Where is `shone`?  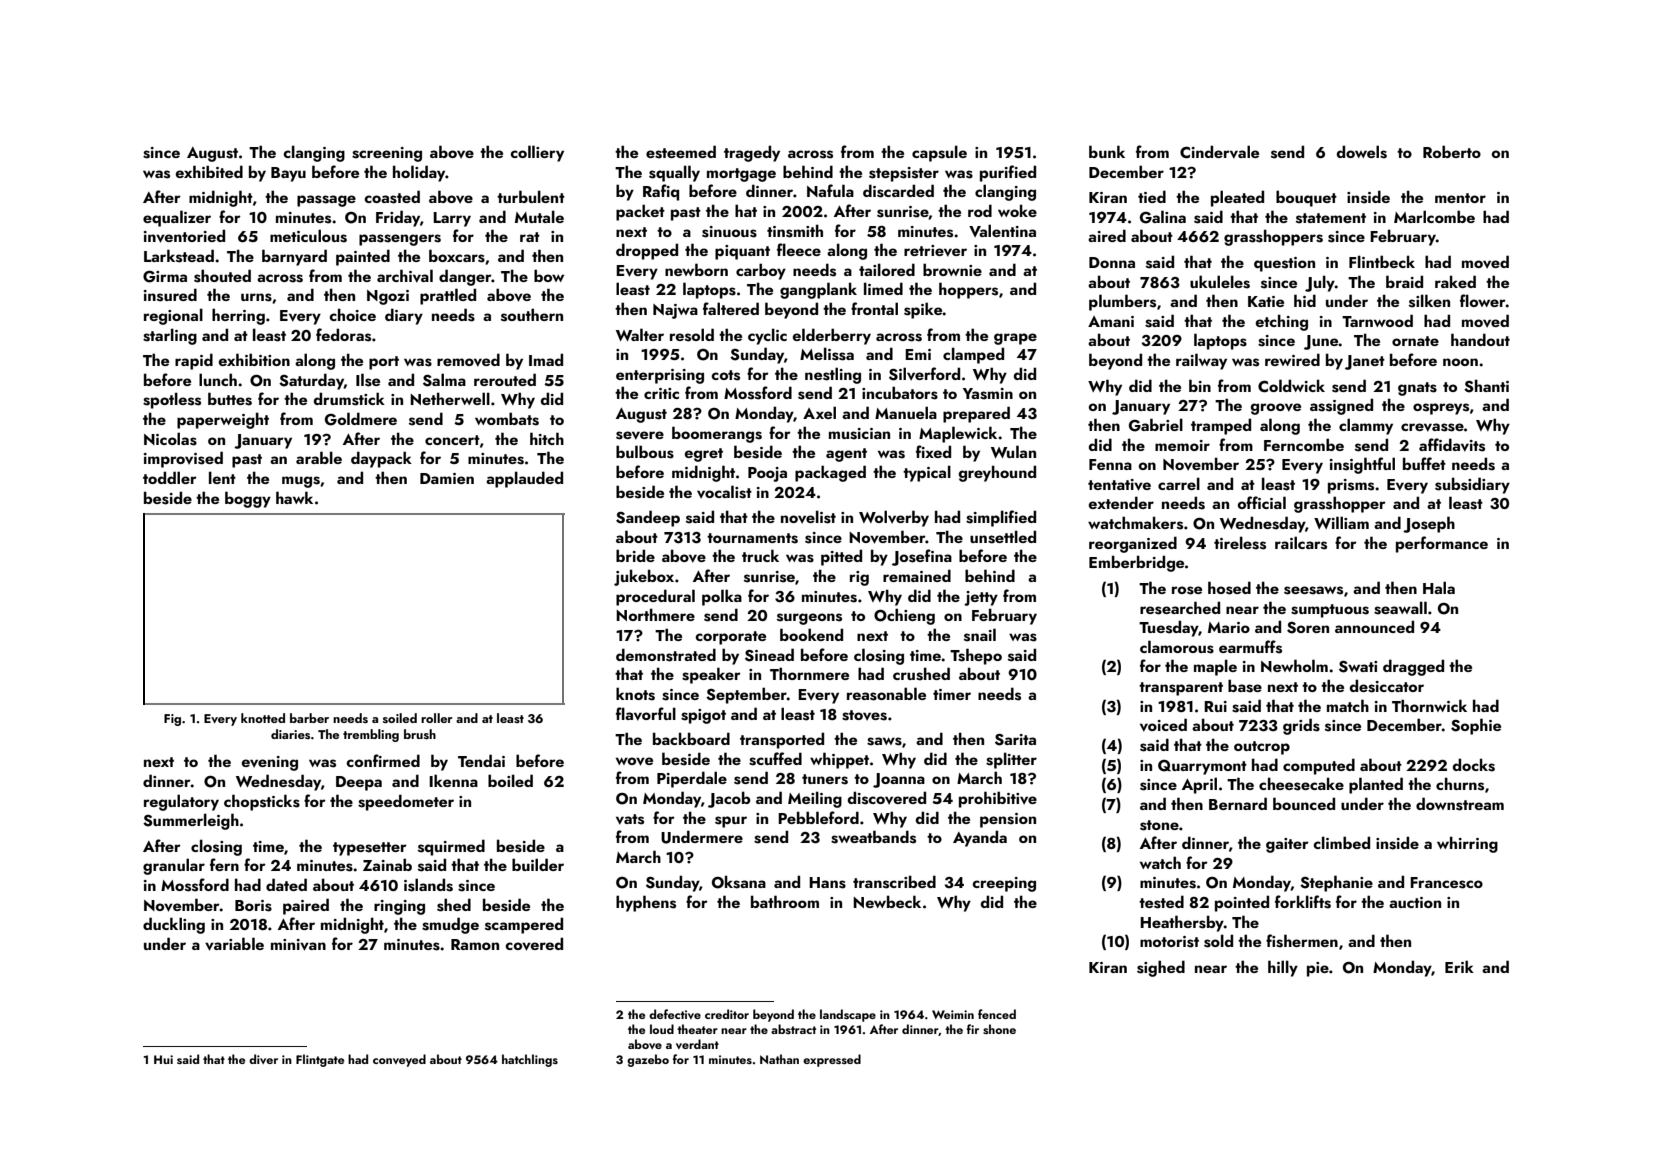
shone is located at coordinates (999, 1029).
